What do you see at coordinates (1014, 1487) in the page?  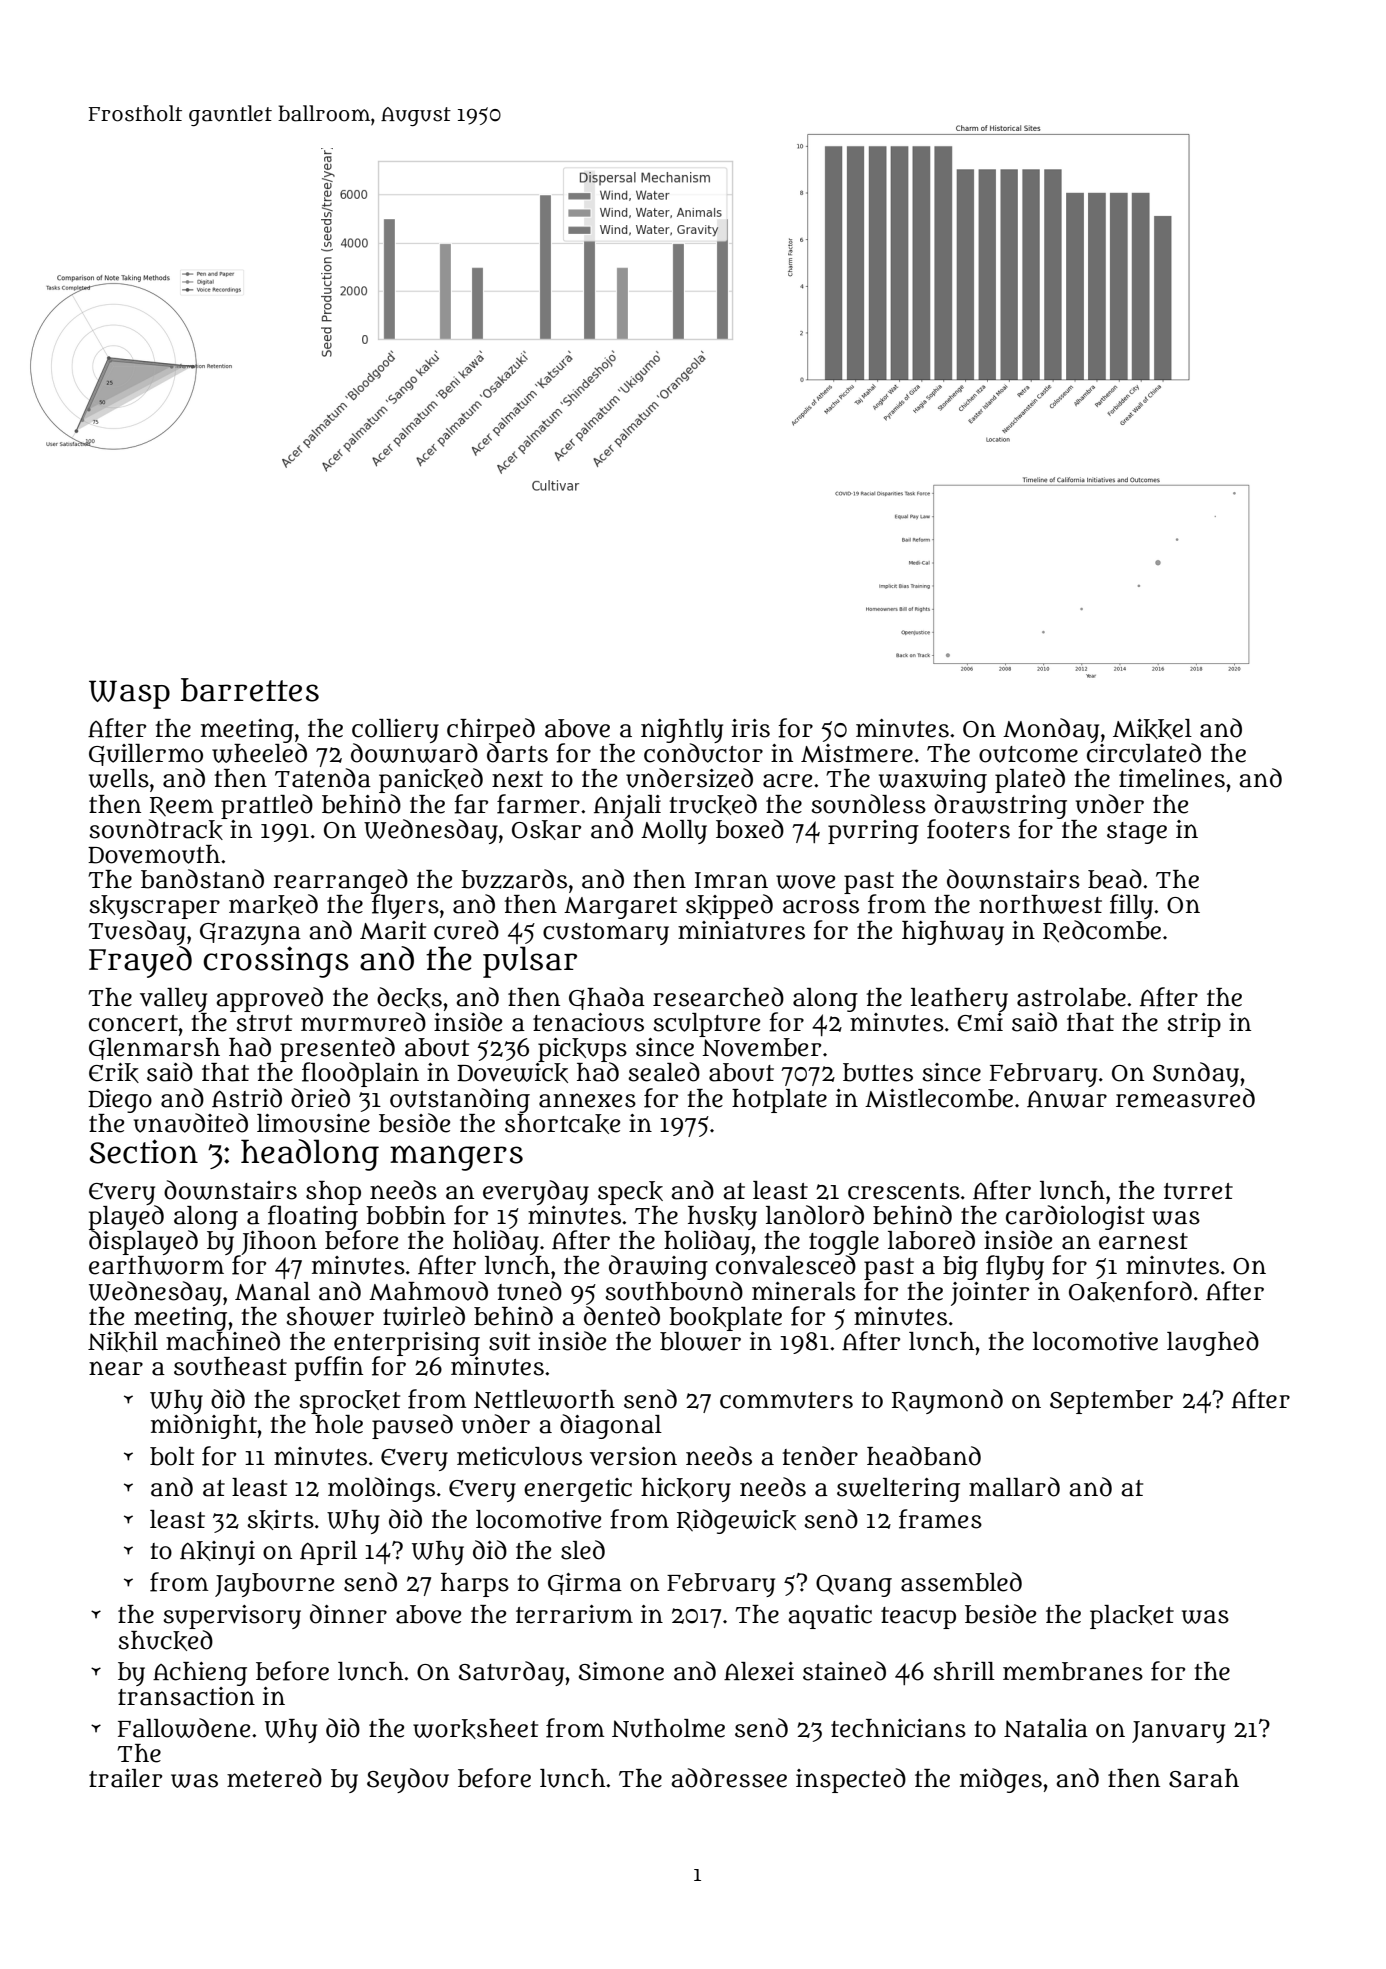 I see `mallard` at bounding box center [1014, 1487].
